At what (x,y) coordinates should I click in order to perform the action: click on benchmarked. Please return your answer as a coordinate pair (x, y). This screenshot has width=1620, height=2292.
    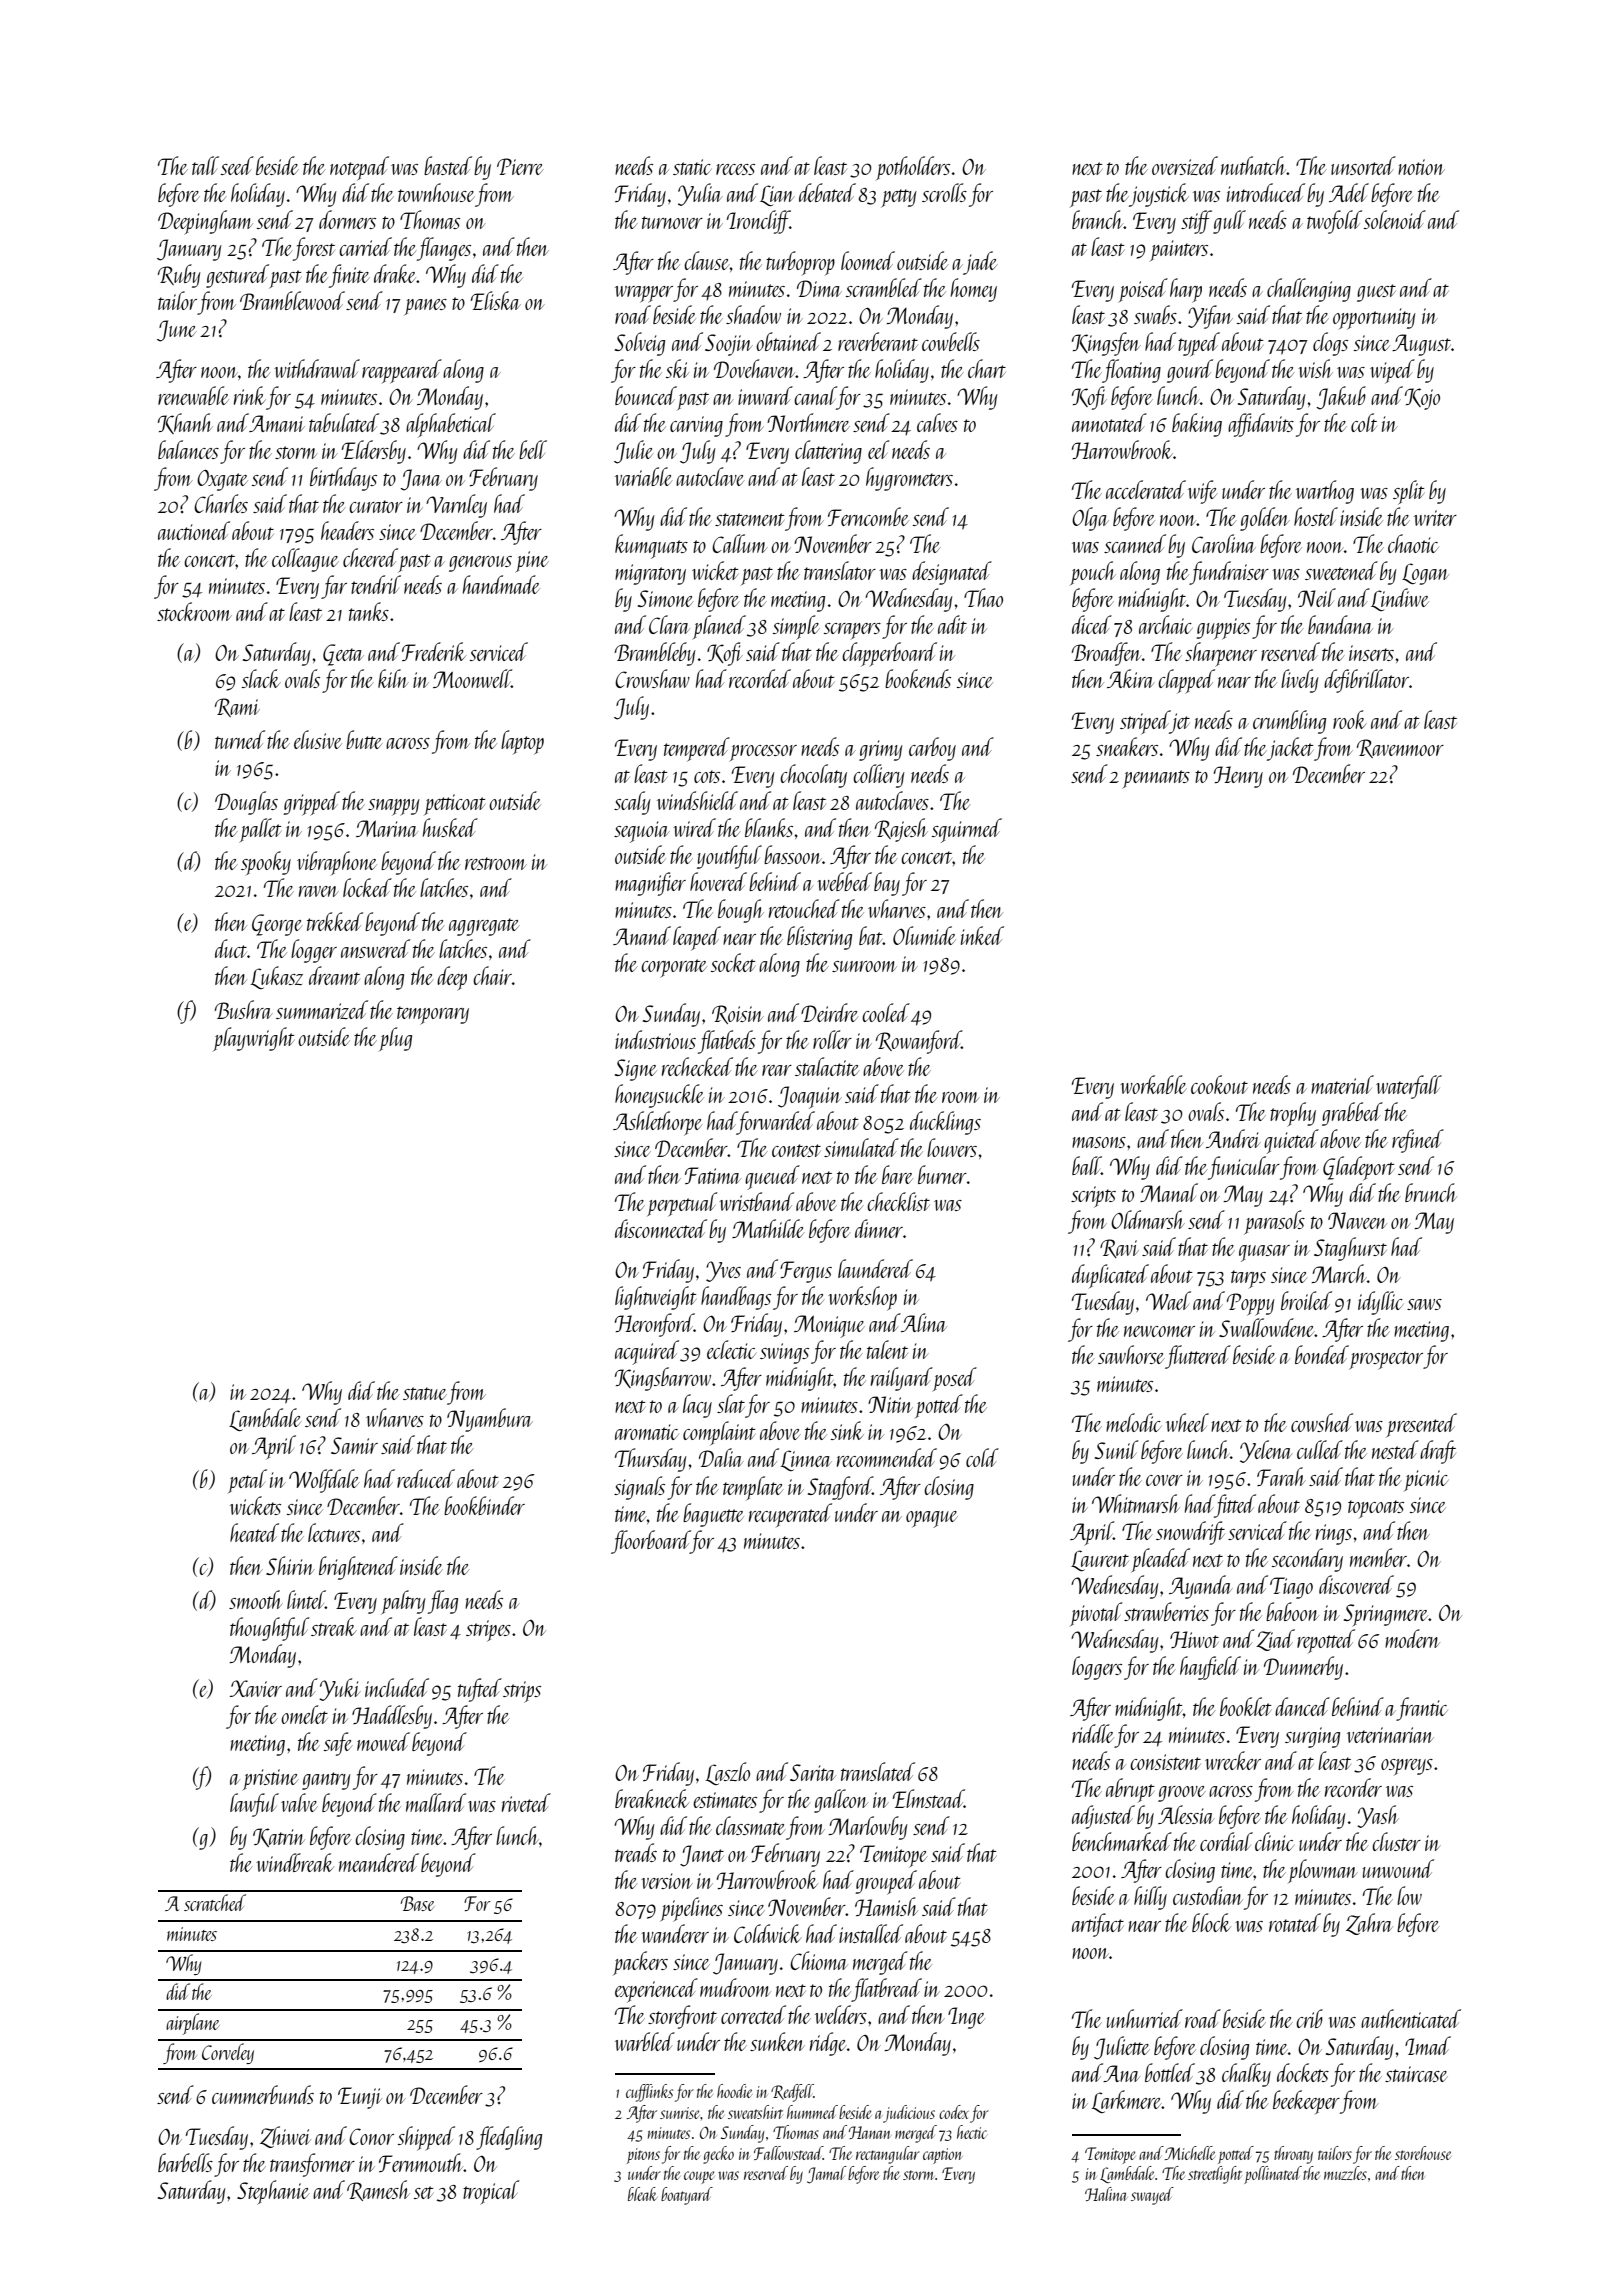
    Looking at the image, I should click on (1122, 1841).
